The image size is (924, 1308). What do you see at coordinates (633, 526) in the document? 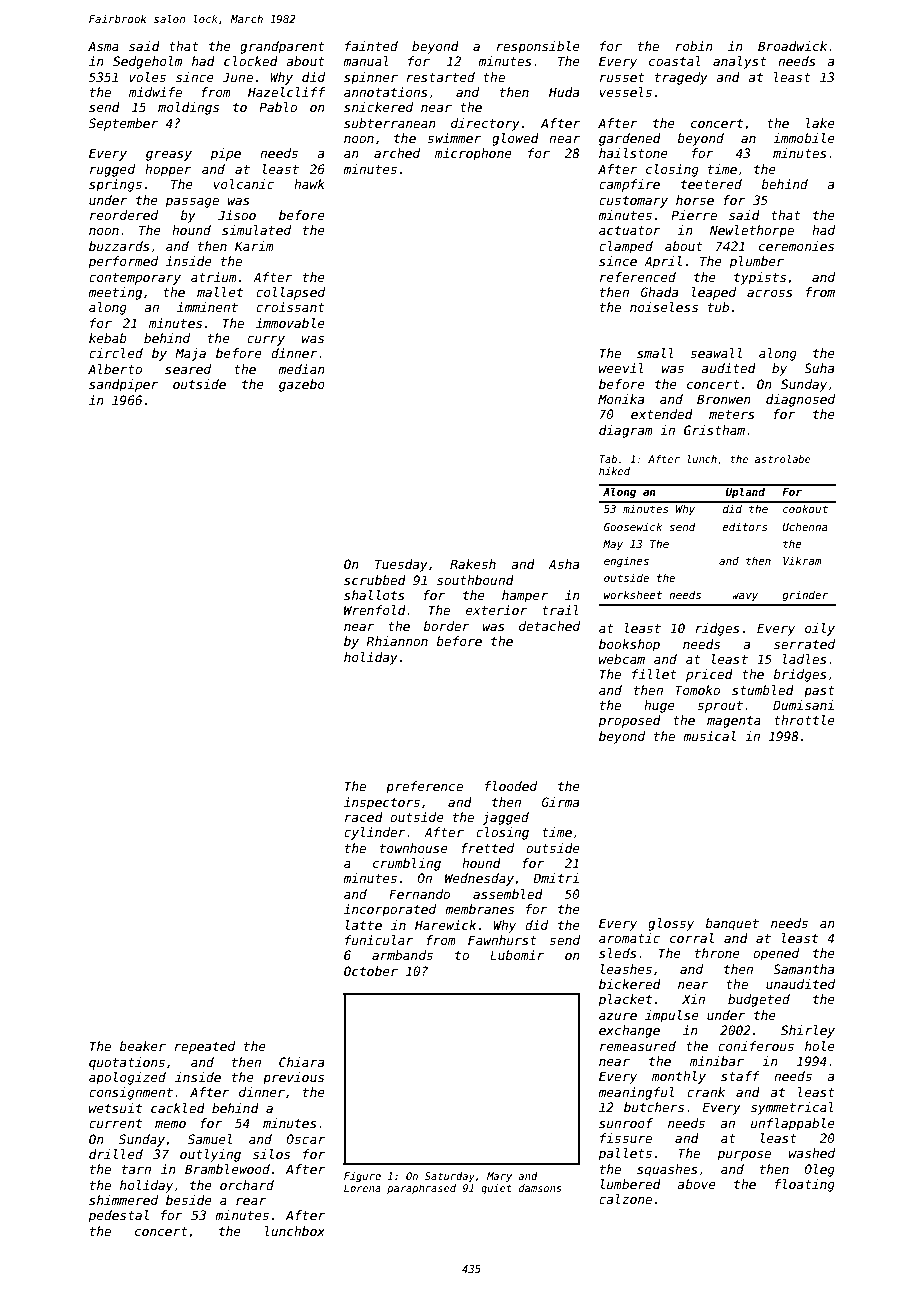
I see `Goosewick` at bounding box center [633, 526].
